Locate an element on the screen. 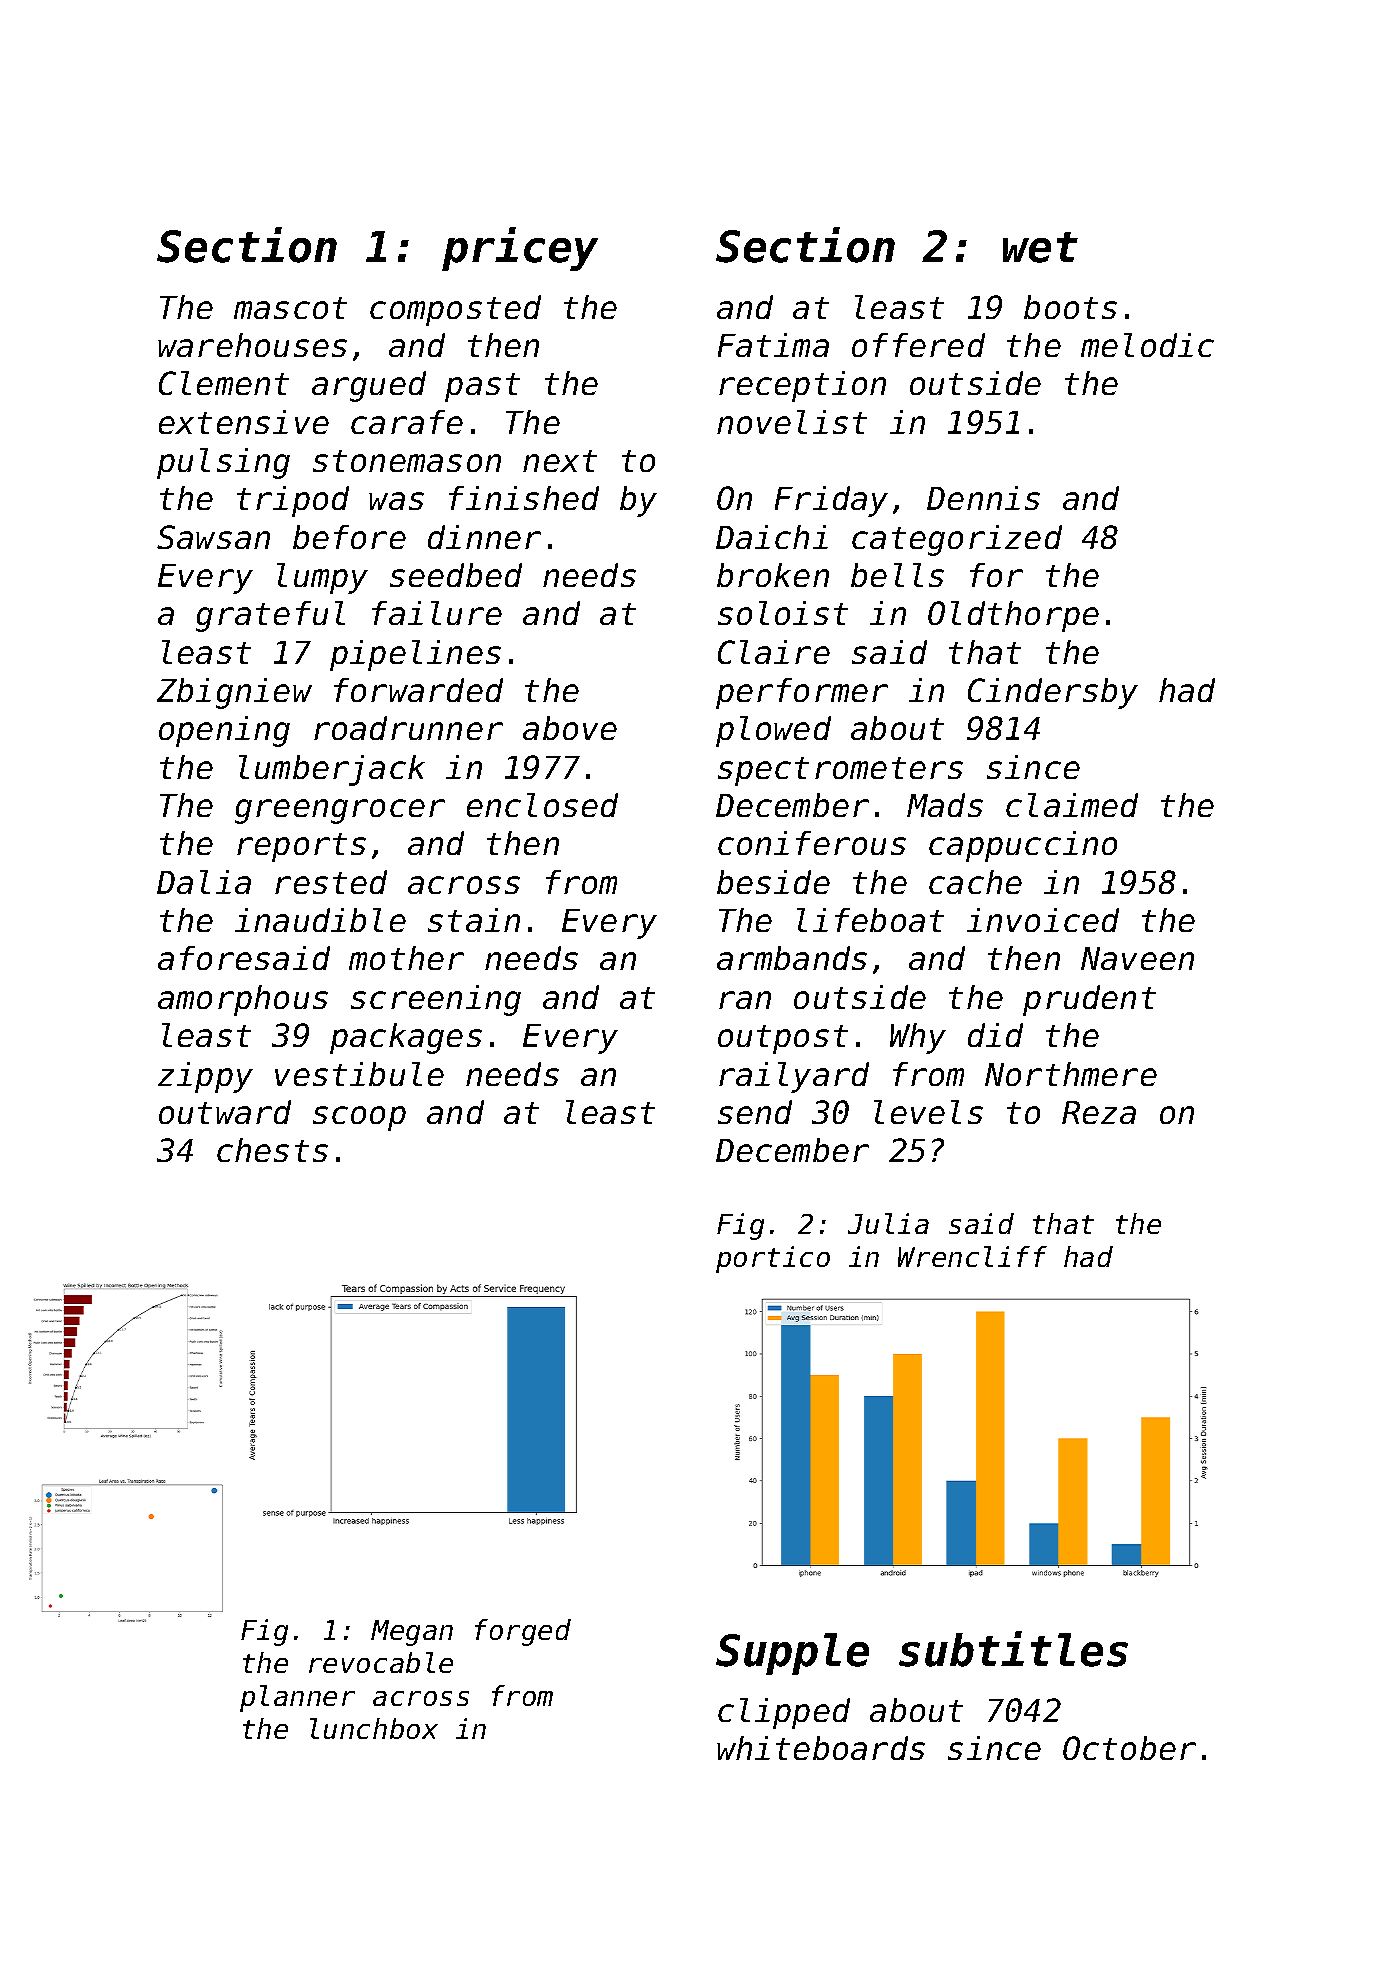 This screenshot has width=1386, height=1969. pricey is located at coordinates (520, 249).
